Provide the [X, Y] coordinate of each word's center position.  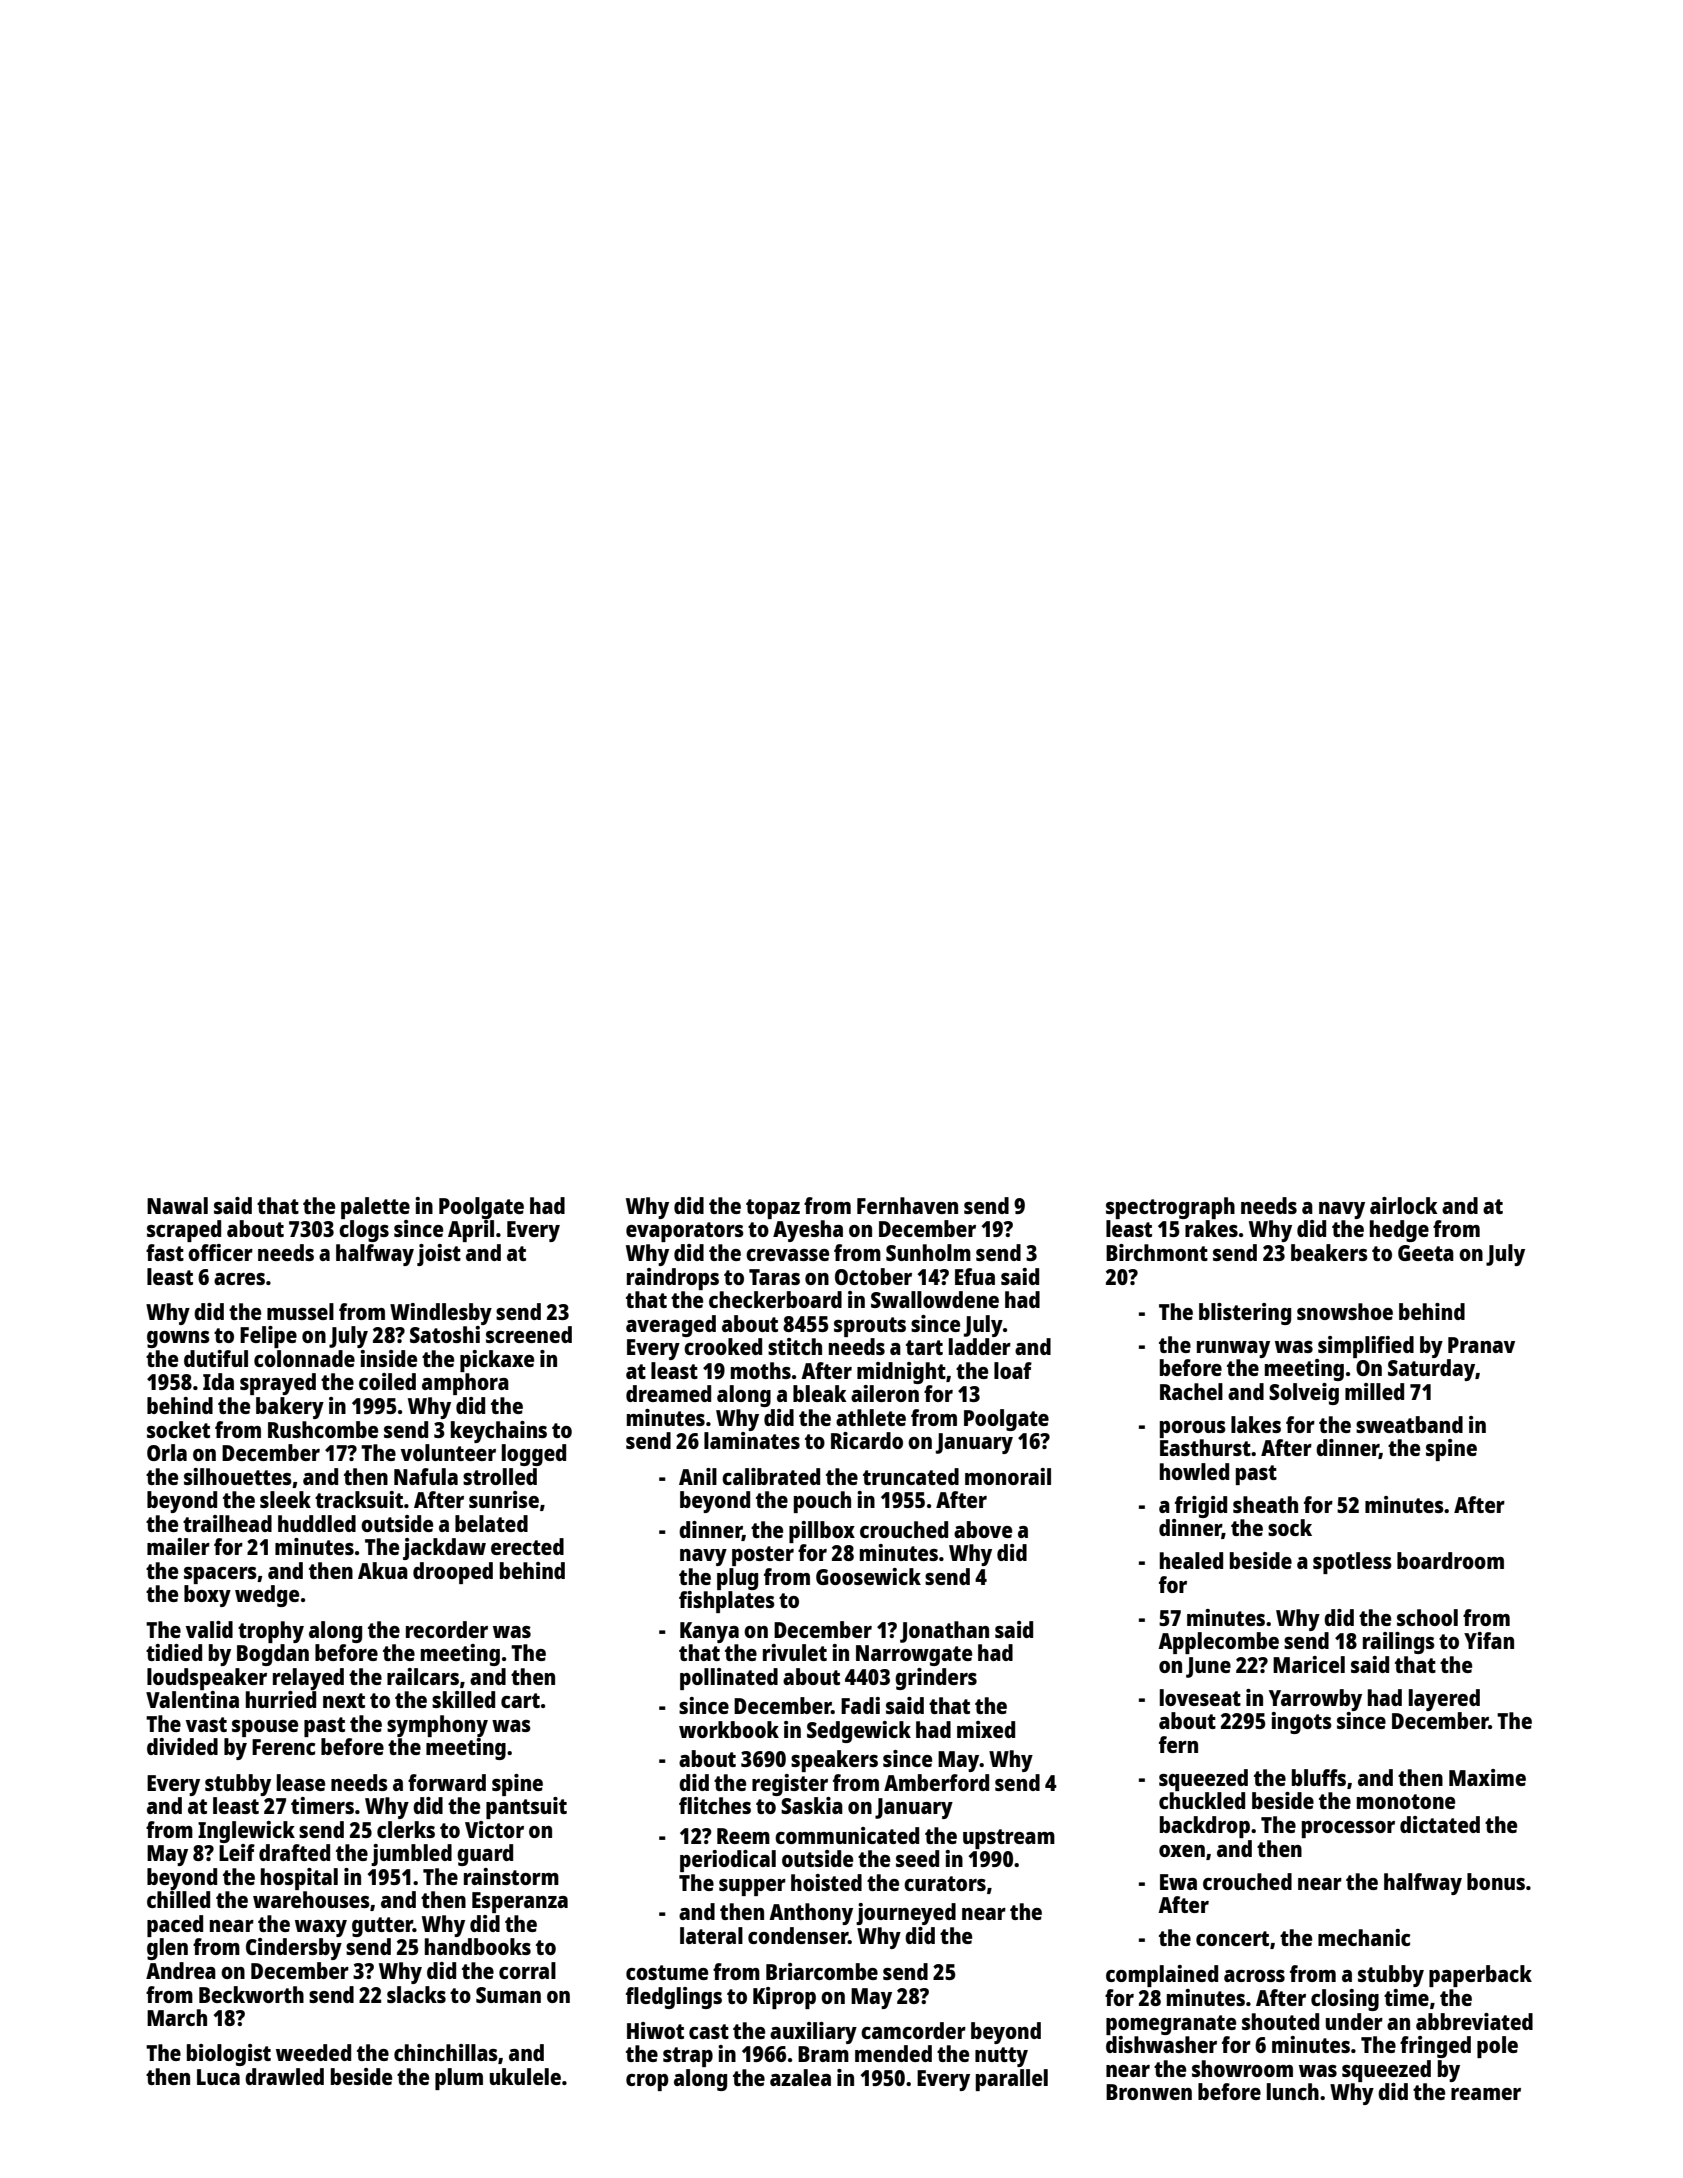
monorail [1008, 1476]
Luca [218, 2077]
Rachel [1191, 1391]
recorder [447, 1629]
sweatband [1409, 1424]
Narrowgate [914, 1655]
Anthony [811, 1914]
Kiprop [784, 1998]
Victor [494, 1829]
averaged [671, 1326]
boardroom [1450, 1560]
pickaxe [497, 1361]
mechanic [1364, 1937]
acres [239, 1279]
